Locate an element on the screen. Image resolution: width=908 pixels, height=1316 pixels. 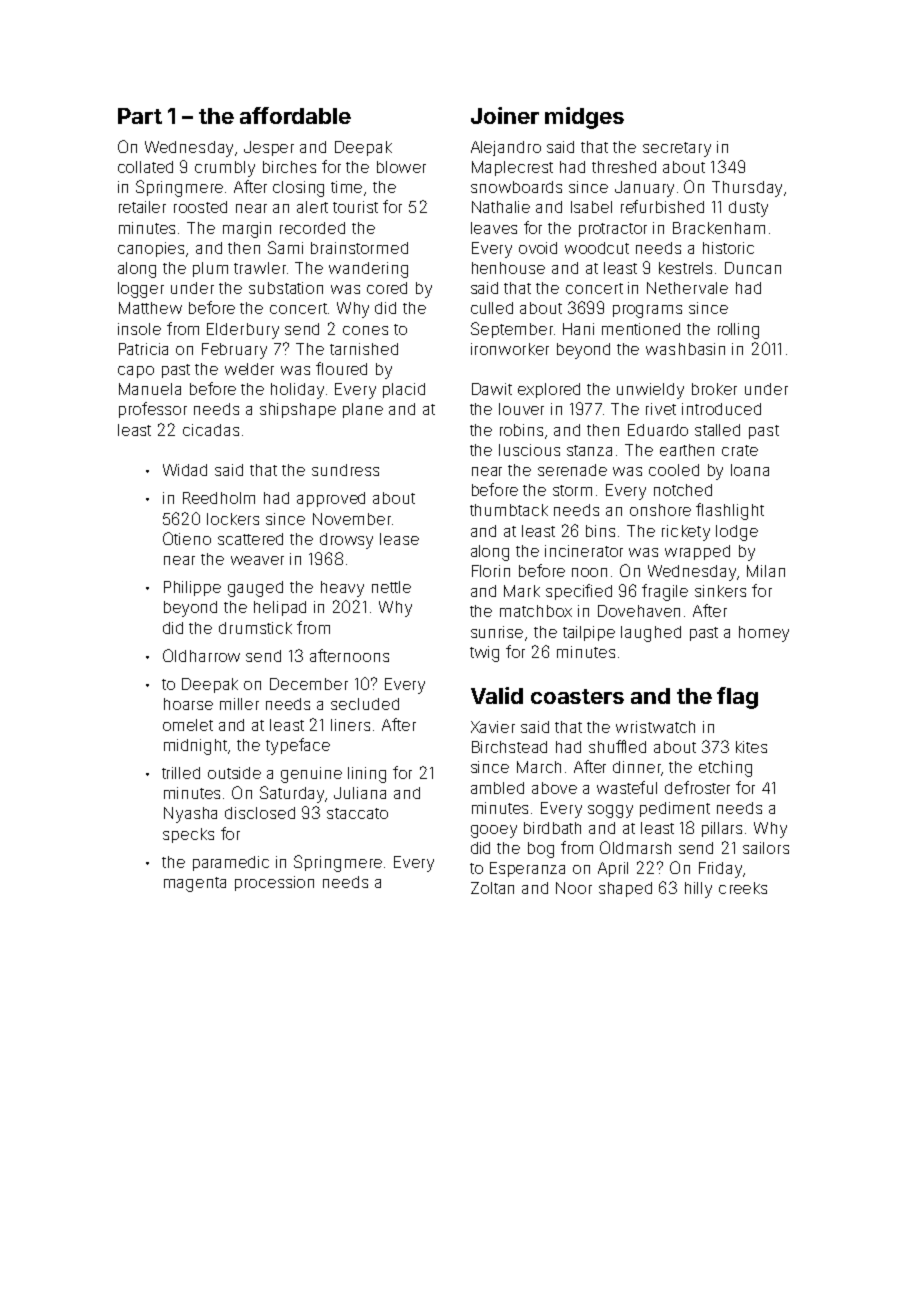
procession is located at coordinates (274, 883).
